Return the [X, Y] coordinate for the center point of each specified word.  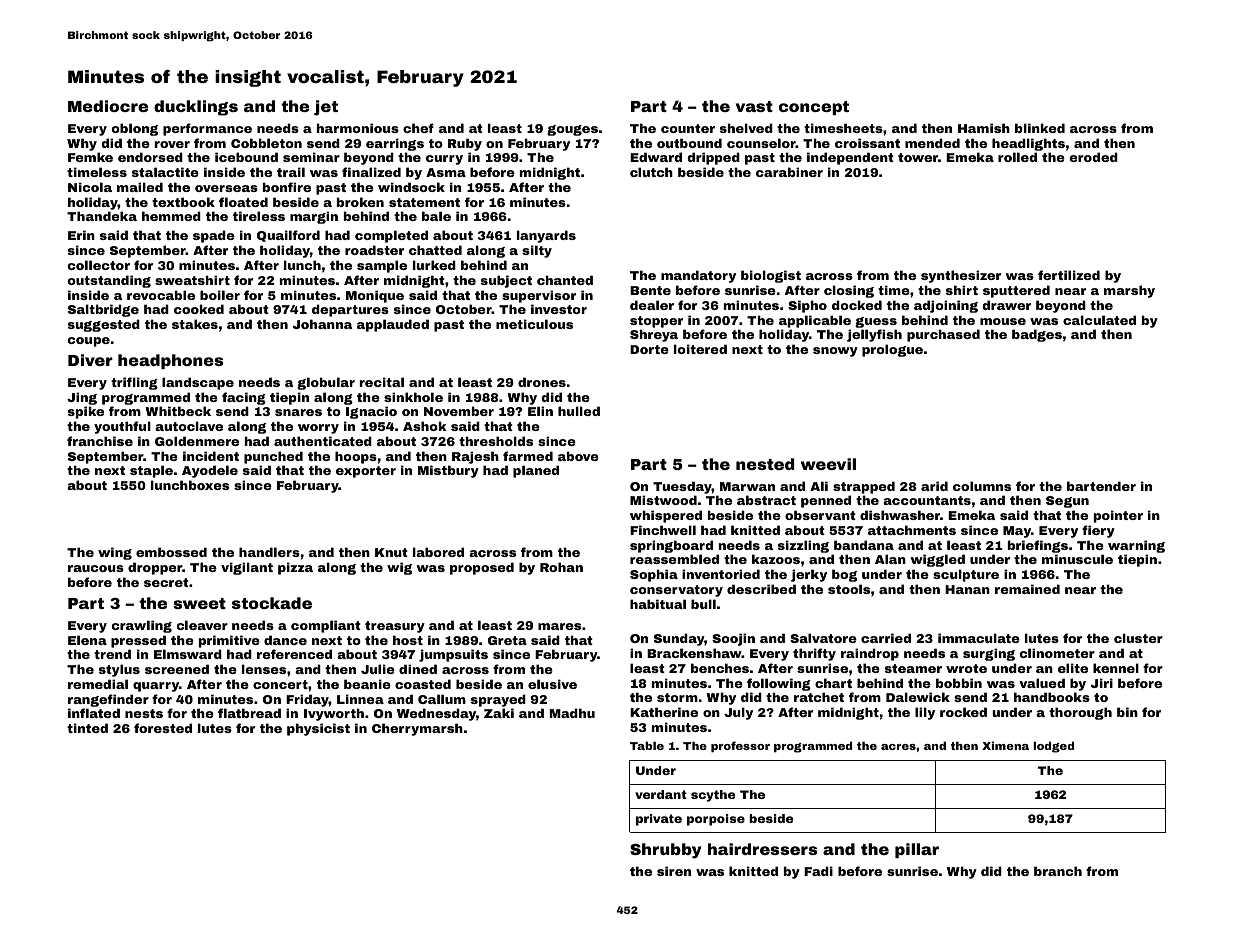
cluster [1138, 638]
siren [674, 871]
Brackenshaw [694, 653]
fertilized [1069, 275]
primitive [229, 641]
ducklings [196, 108]
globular [326, 383]
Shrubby [665, 851]
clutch [651, 172]
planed [536, 471]
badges [1037, 335]
